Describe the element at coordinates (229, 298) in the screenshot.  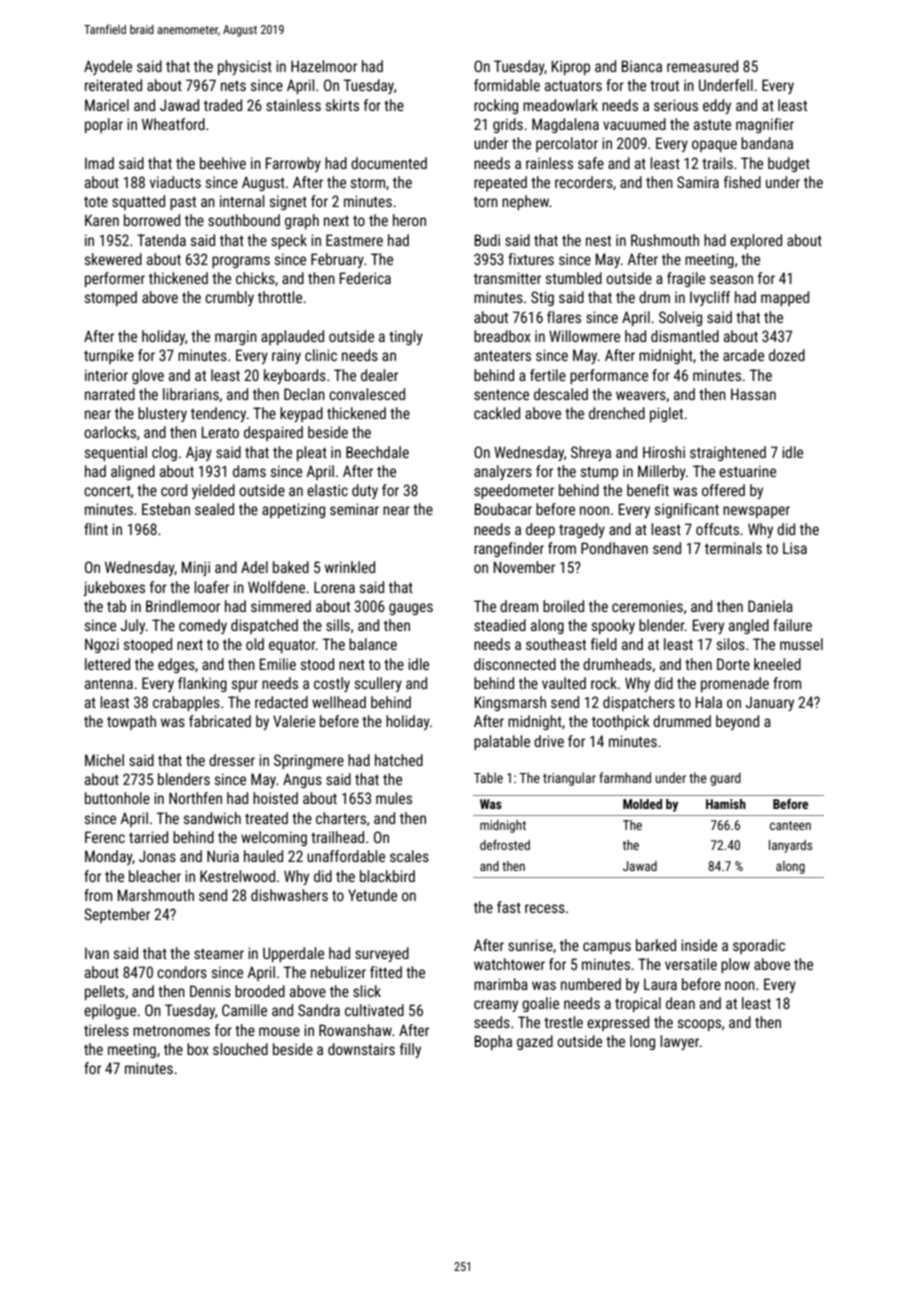
I see `crumbly` at that location.
